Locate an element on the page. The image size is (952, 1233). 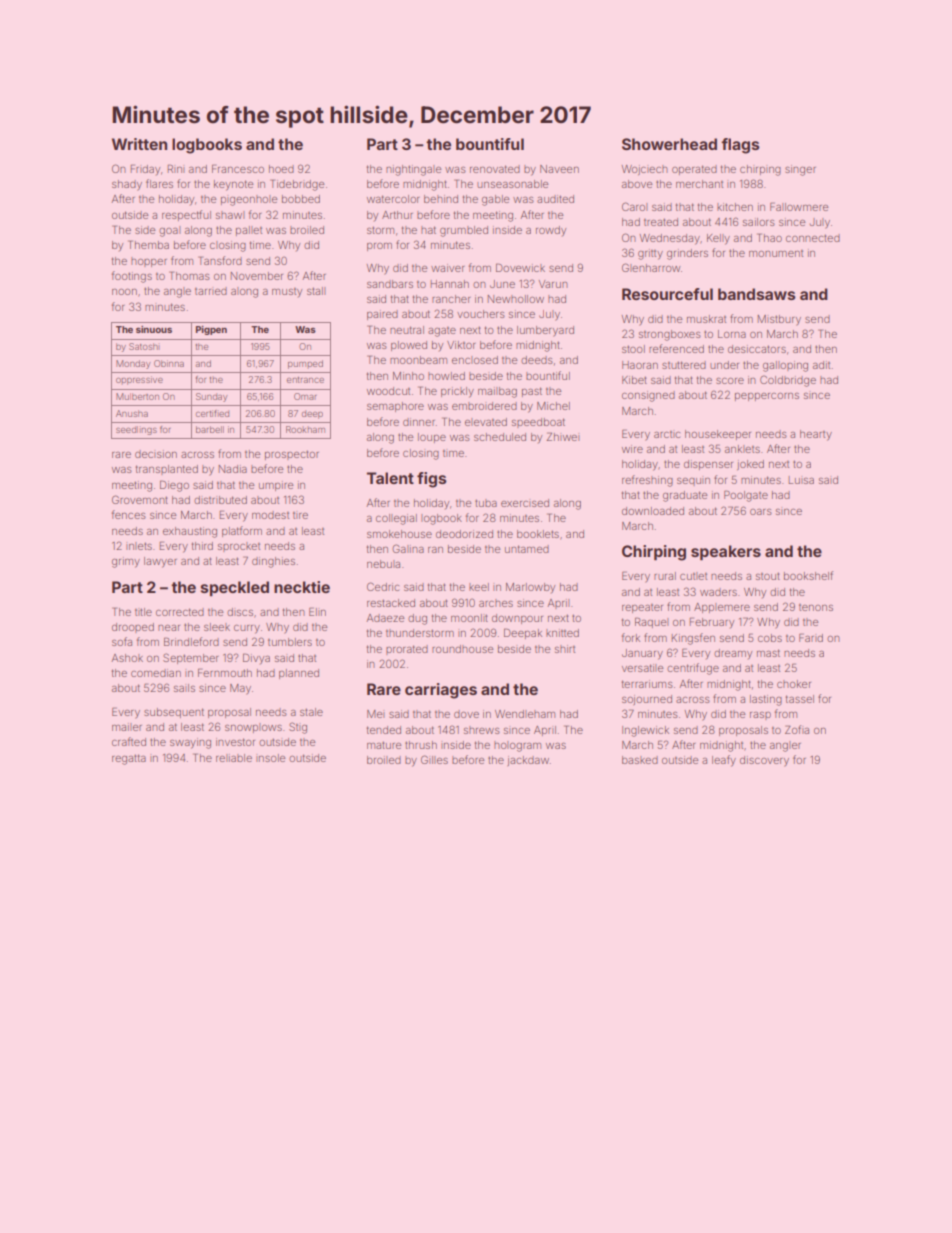
untamed is located at coordinates (527, 549).
